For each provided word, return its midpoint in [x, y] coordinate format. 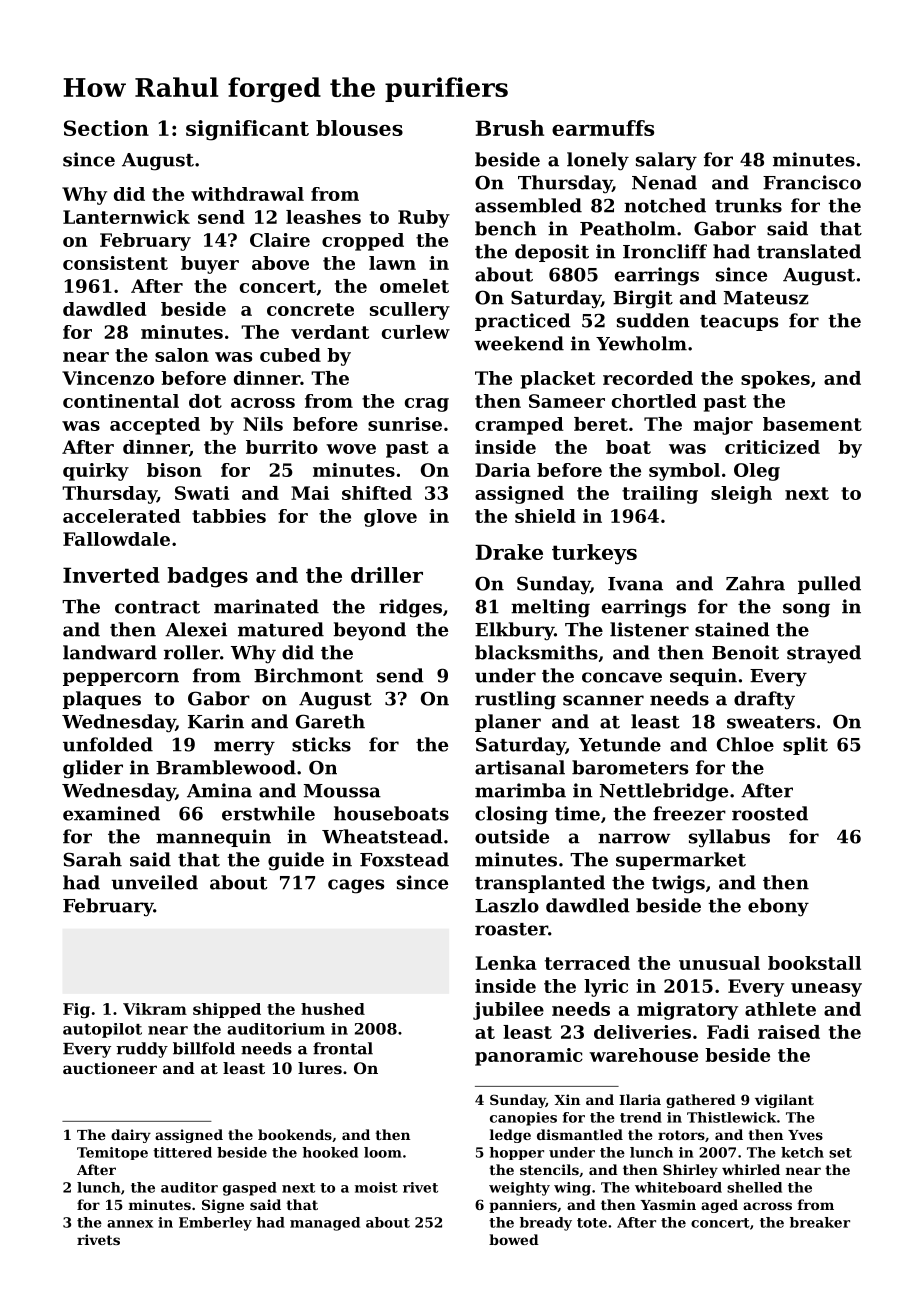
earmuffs [603, 128]
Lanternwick [126, 217]
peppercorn [121, 679]
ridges [410, 608]
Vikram [155, 1009]
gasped [250, 1189]
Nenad [664, 182]
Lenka [506, 963]
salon [182, 355]
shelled [754, 1187]
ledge [510, 1136]
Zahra [755, 583]
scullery [410, 311]
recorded [648, 378]
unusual [719, 963]
